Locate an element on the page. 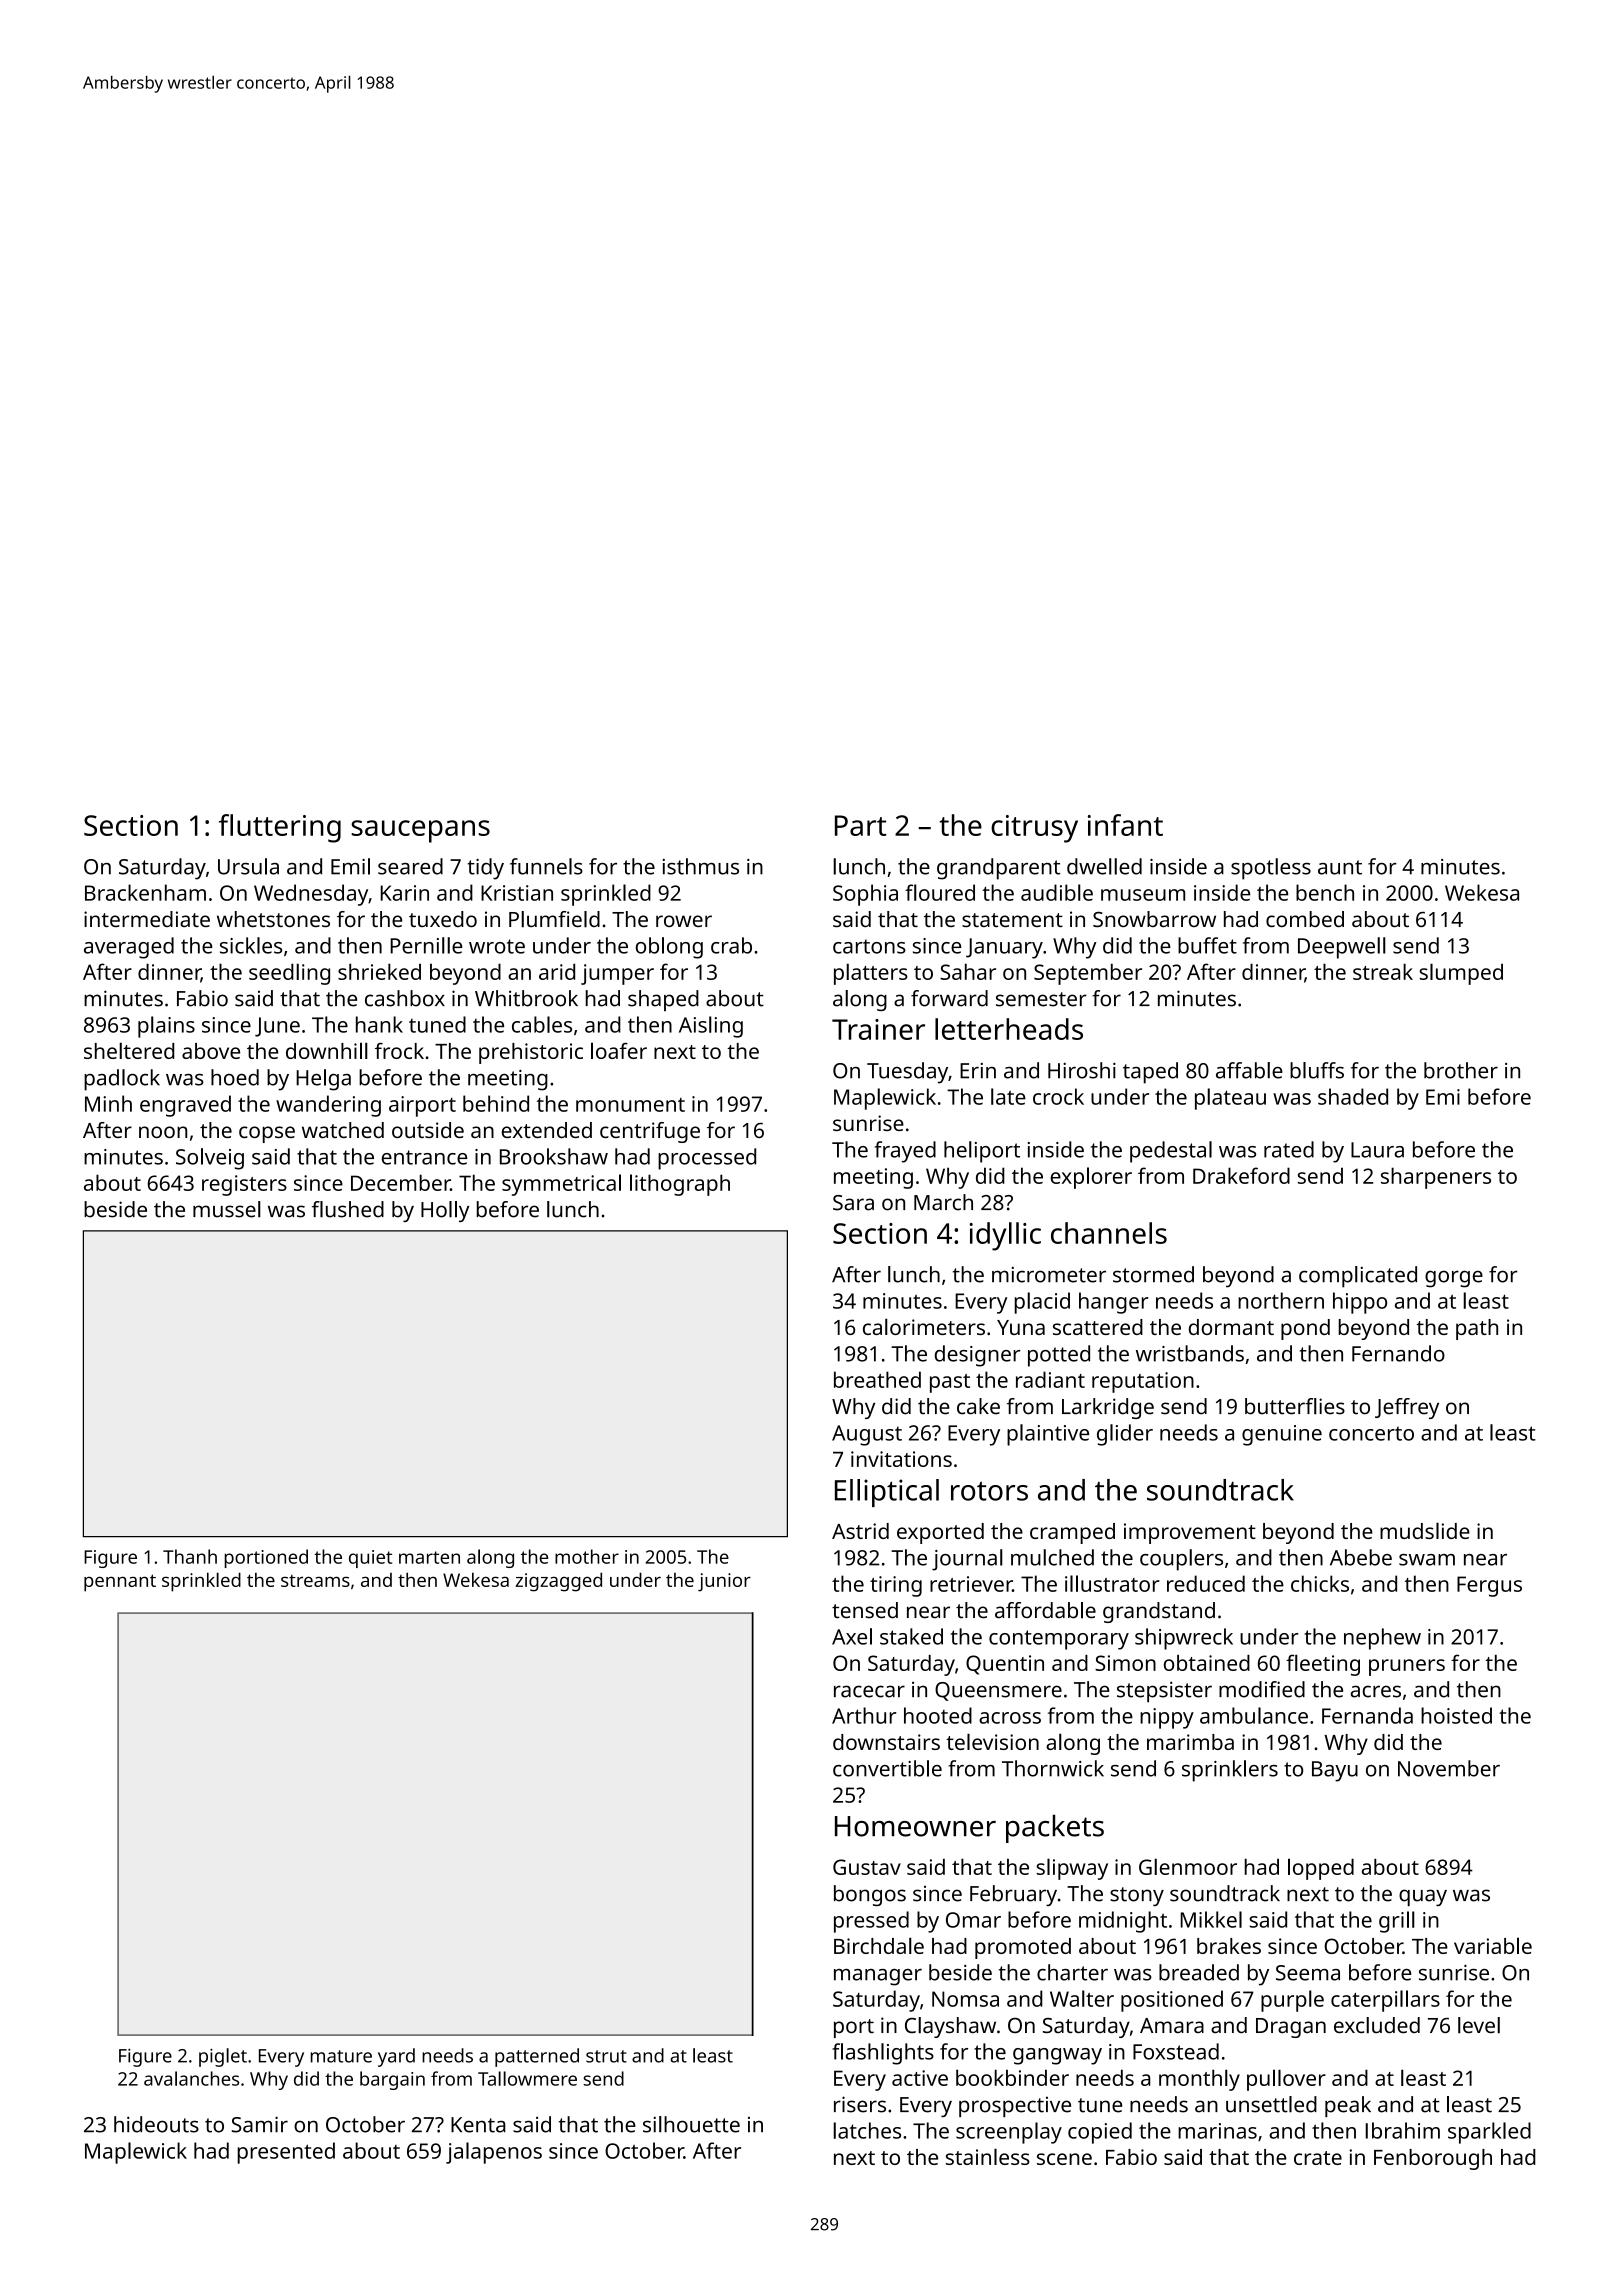 The height and width of the image is (2292, 1620). Arthur is located at coordinates (864, 1715).
